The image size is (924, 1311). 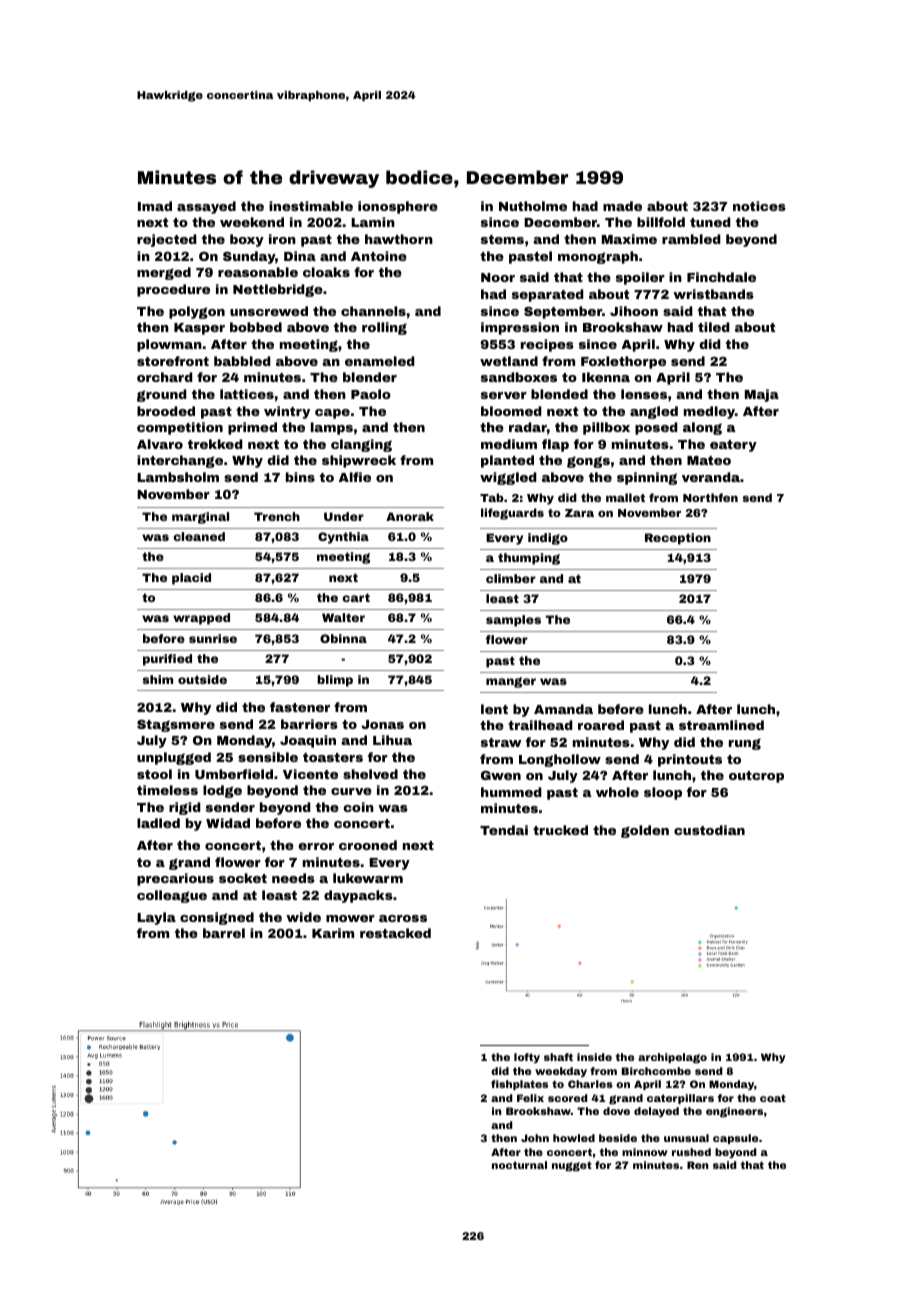 I want to click on barrel, so click(x=224, y=933).
